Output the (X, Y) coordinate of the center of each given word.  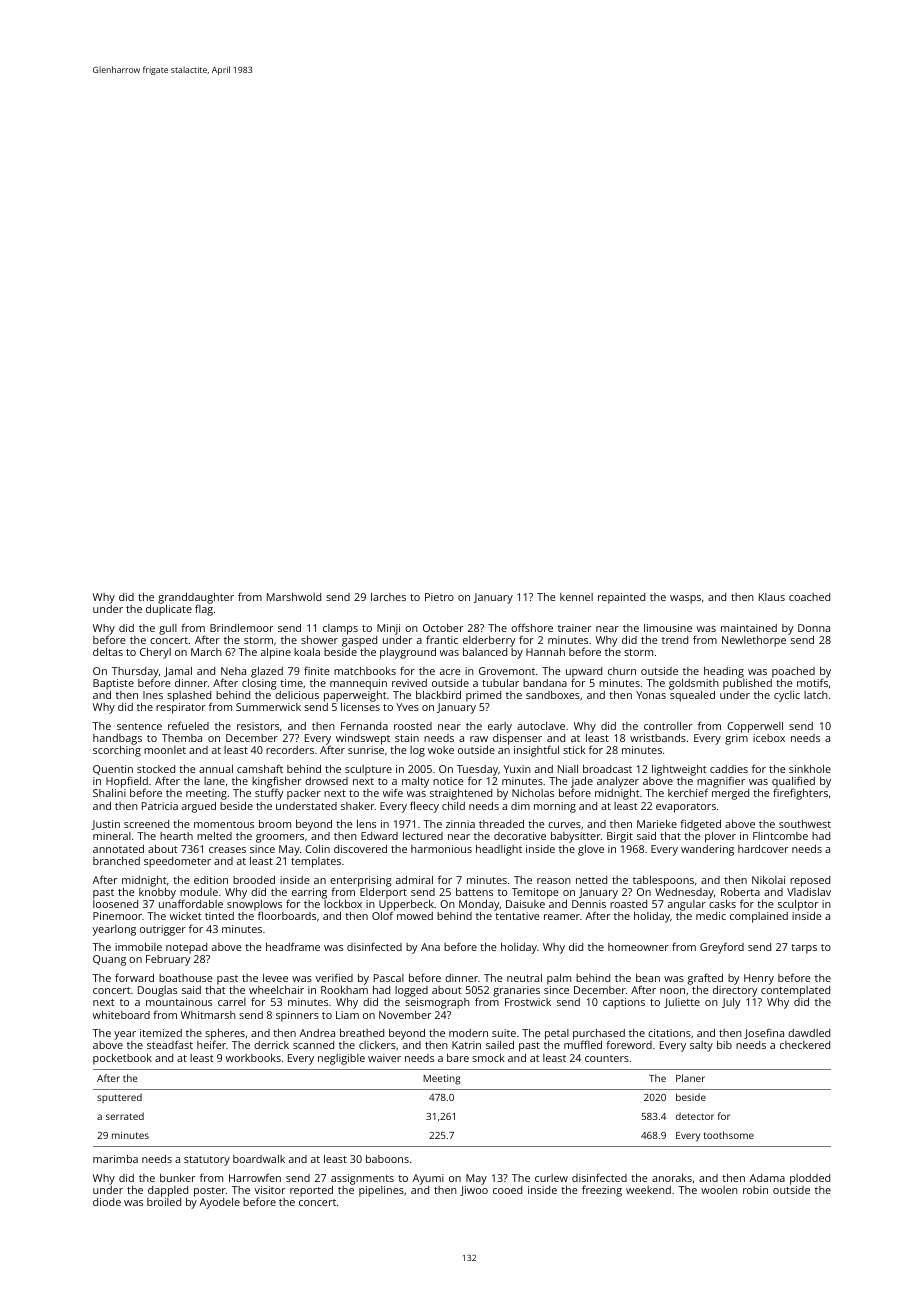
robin (755, 1190)
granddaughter (196, 599)
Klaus (772, 597)
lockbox (343, 904)
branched (116, 861)
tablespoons (663, 881)
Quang (109, 960)
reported (311, 1191)
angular (687, 905)
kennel (576, 597)
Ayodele (219, 1203)
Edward (379, 836)
